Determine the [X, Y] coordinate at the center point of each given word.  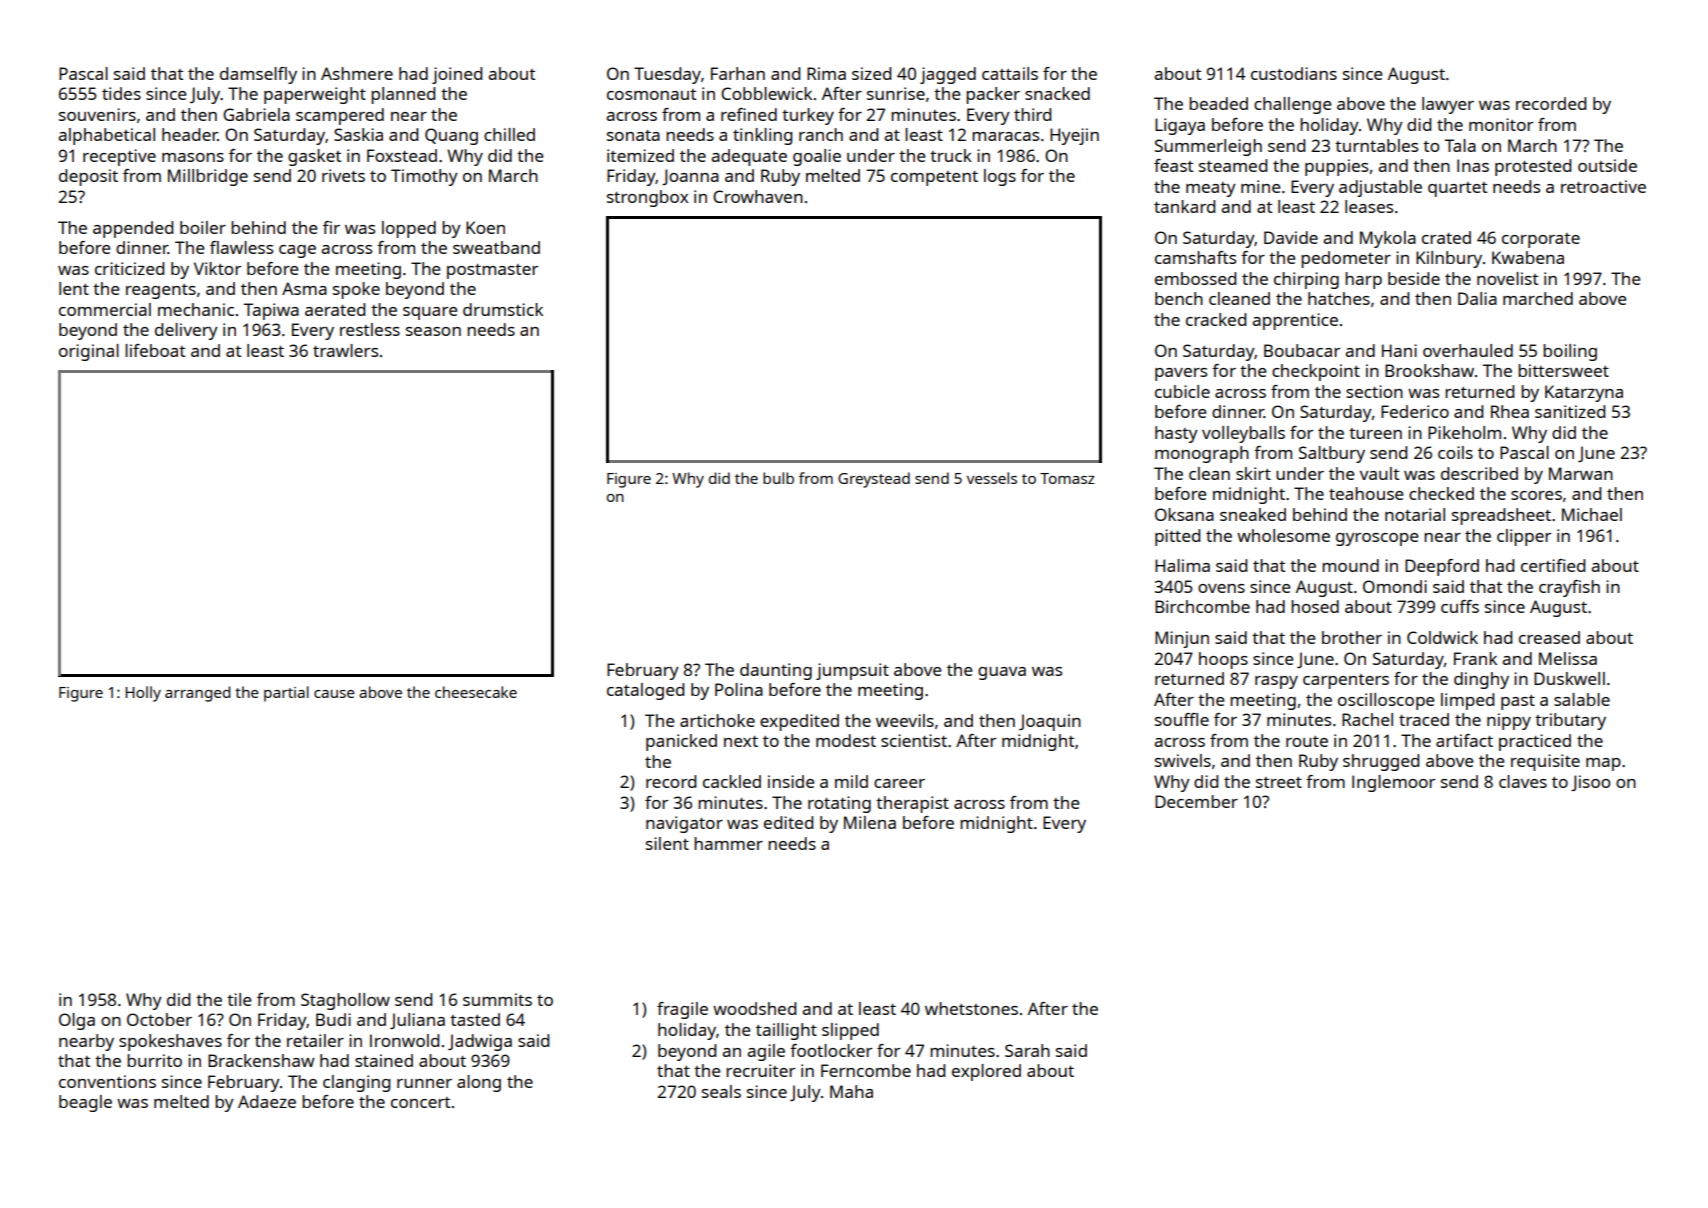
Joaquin [1050, 722]
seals [721, 1091]
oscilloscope [1386, 701]
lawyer [1448, 105]
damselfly [258, 75]
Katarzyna [1584, 393]
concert [420, 1102]
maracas [1005, 136]
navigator [684, 824]
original [89, 352]
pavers [1181, 374]
